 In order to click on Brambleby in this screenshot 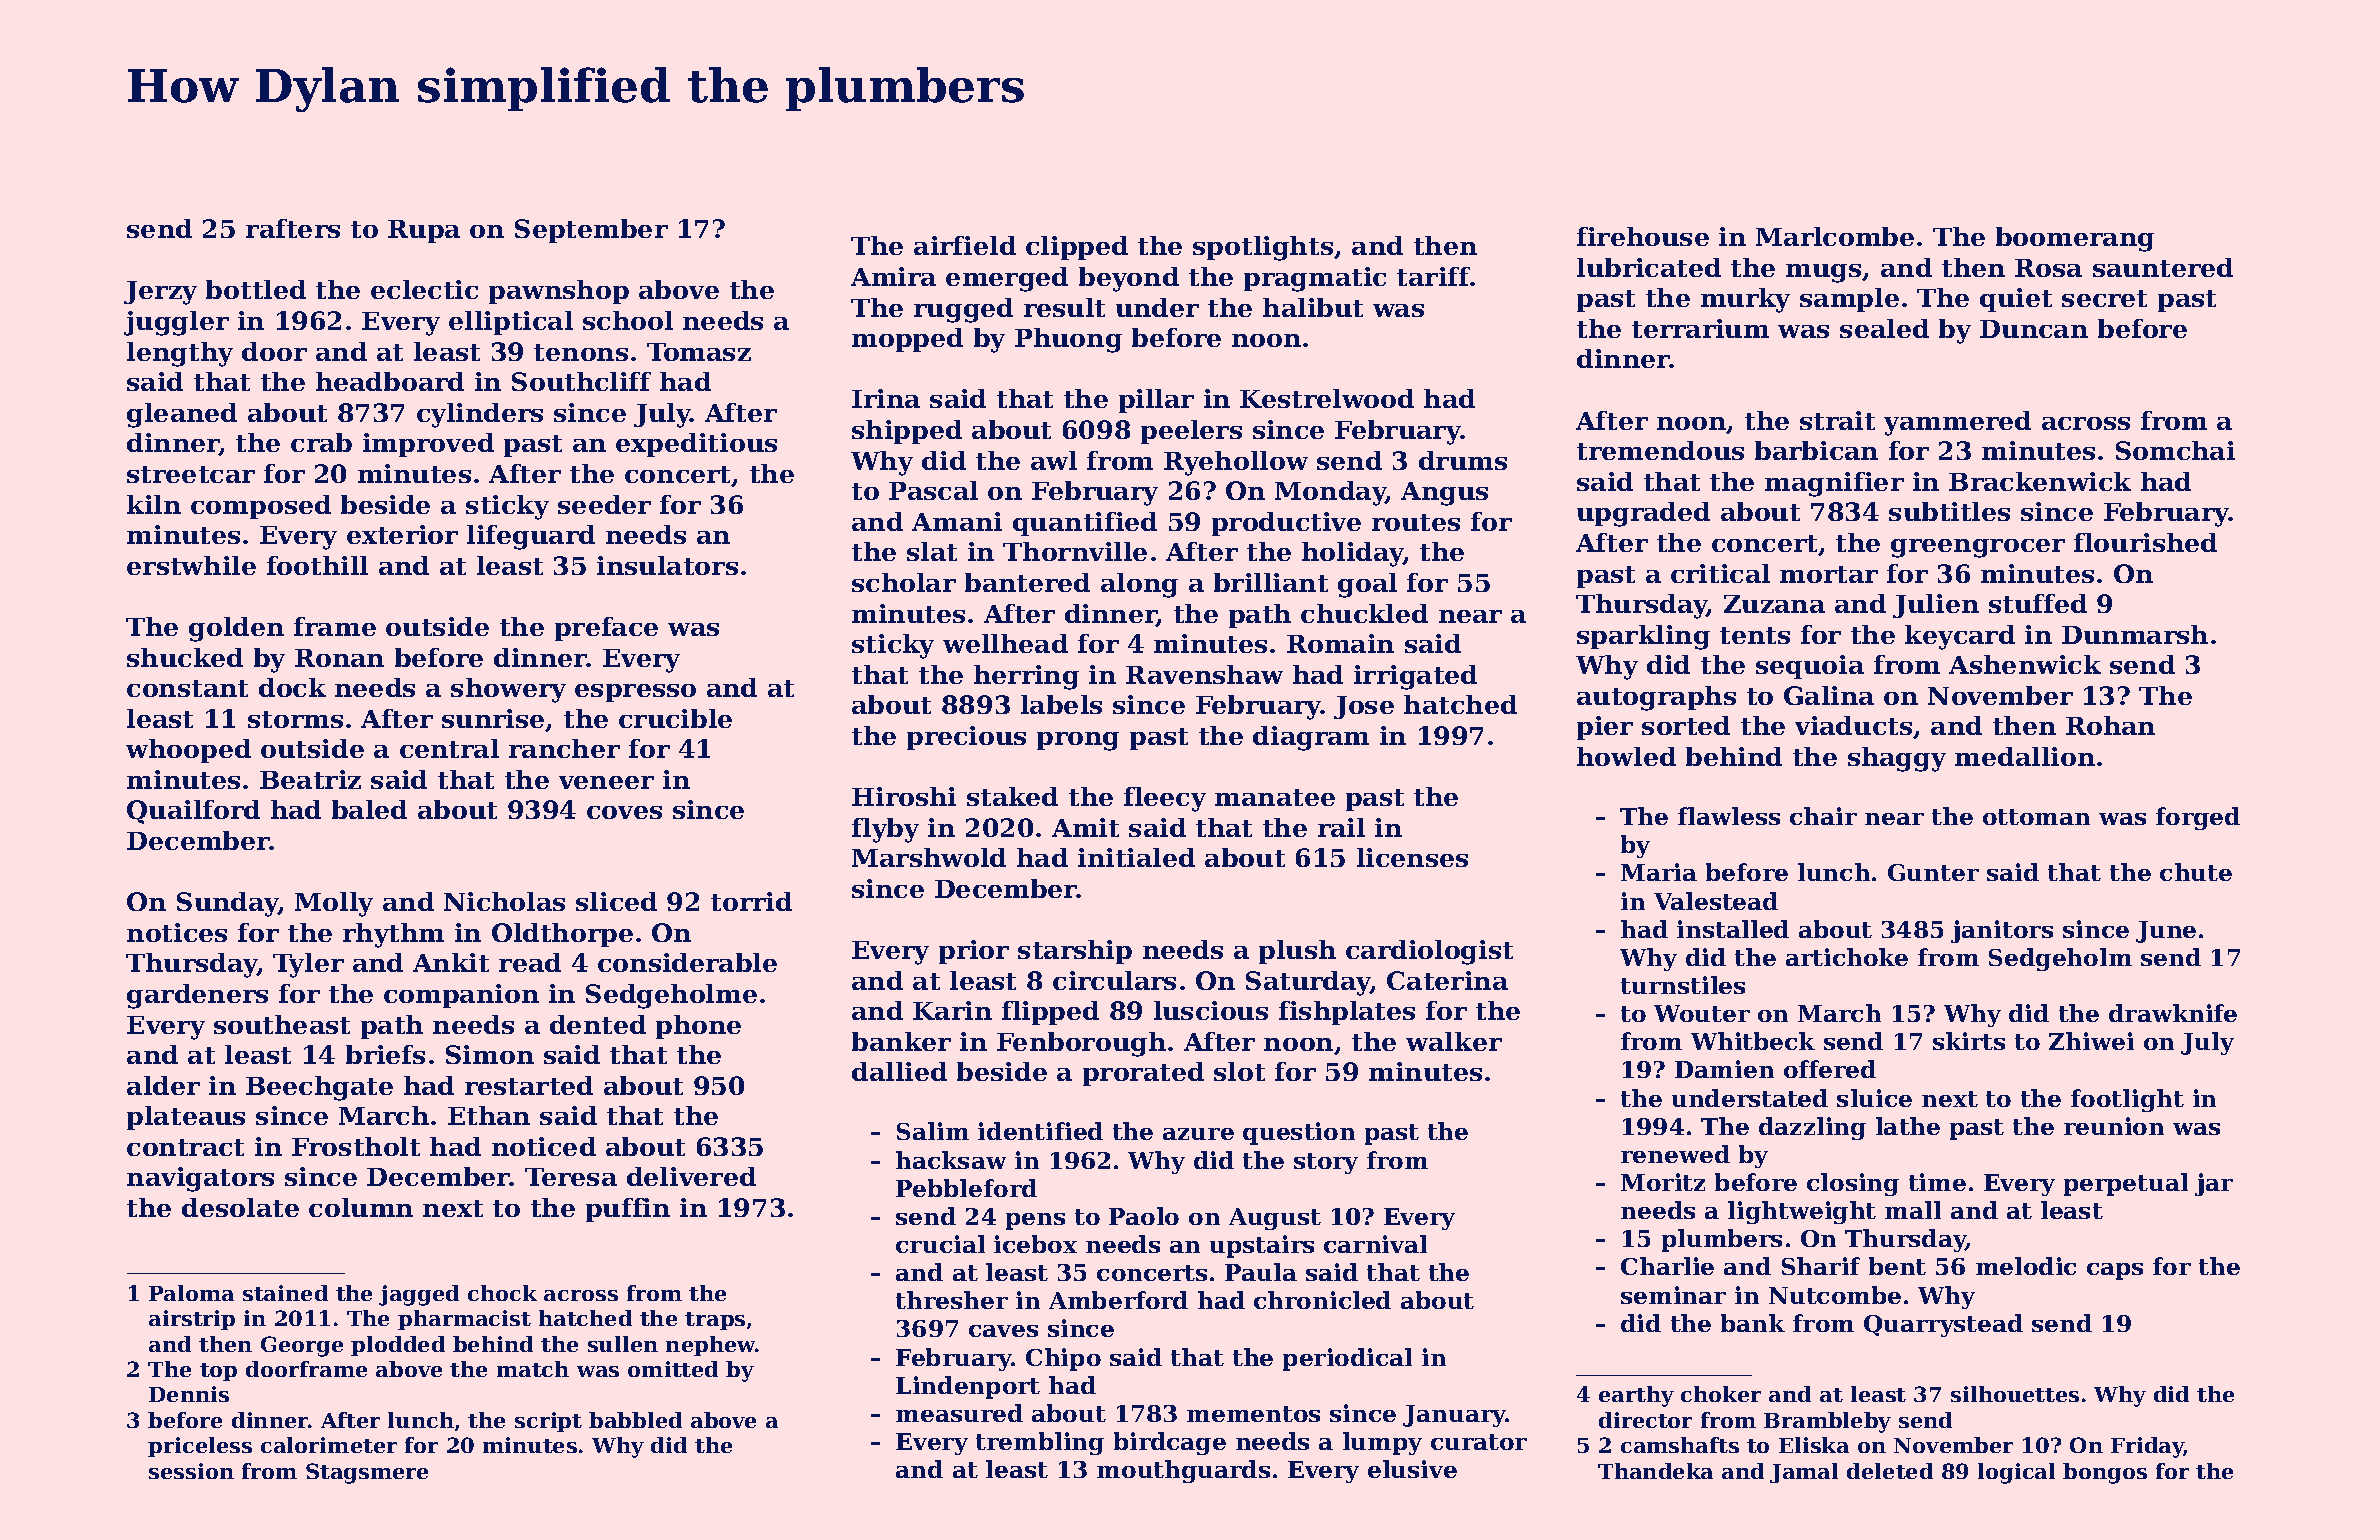, I will do `click(1827, 1422)`.
